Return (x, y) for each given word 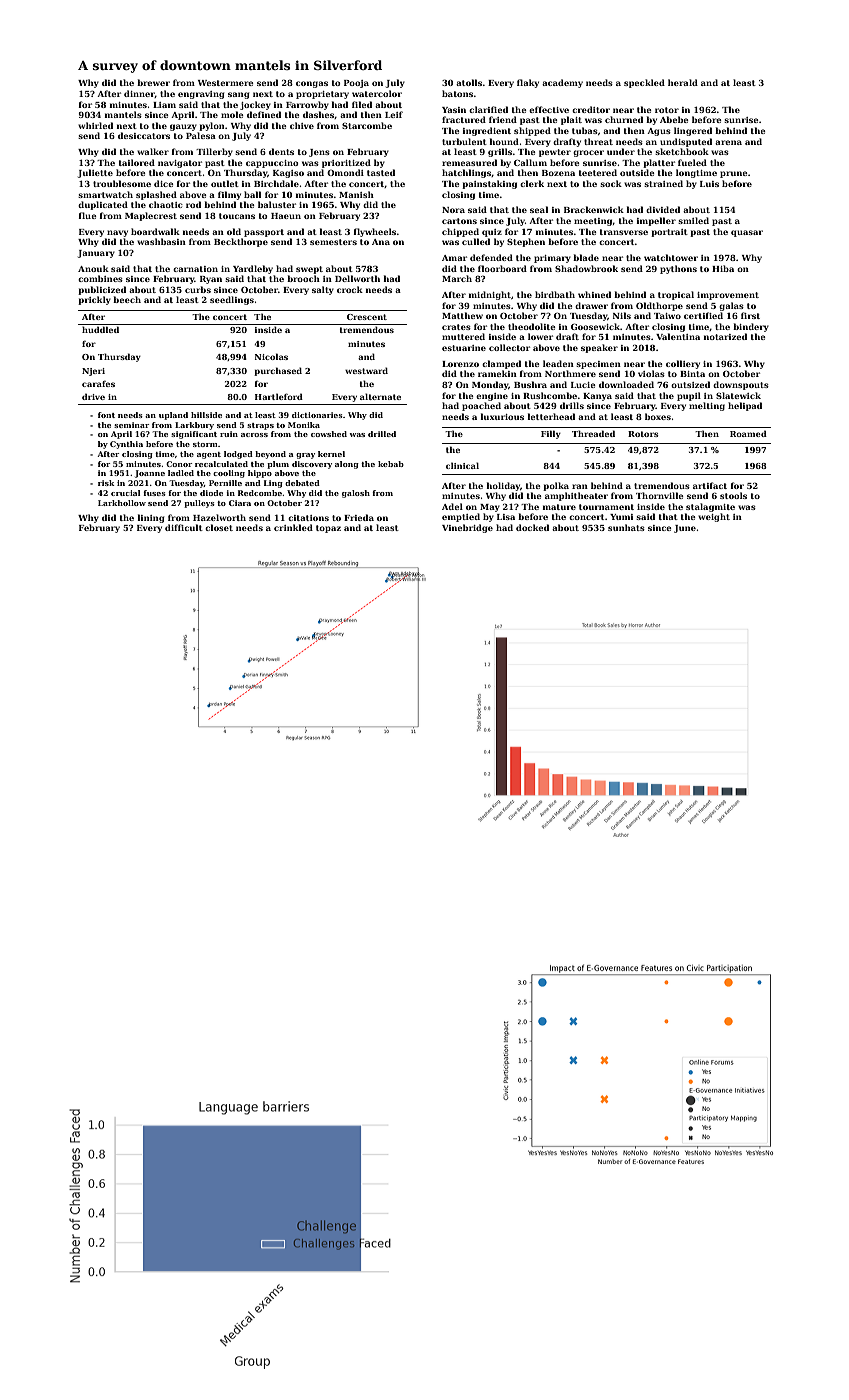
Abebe (674, 119)
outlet (225, 183)
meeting (593, 222)
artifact (710, 485)
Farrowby (307, 105)
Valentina (678, 336)
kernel (331, 454)
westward (366, 370)
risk (106, 483)
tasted (381, 172)
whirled (95, 125)
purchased (278, 371)
